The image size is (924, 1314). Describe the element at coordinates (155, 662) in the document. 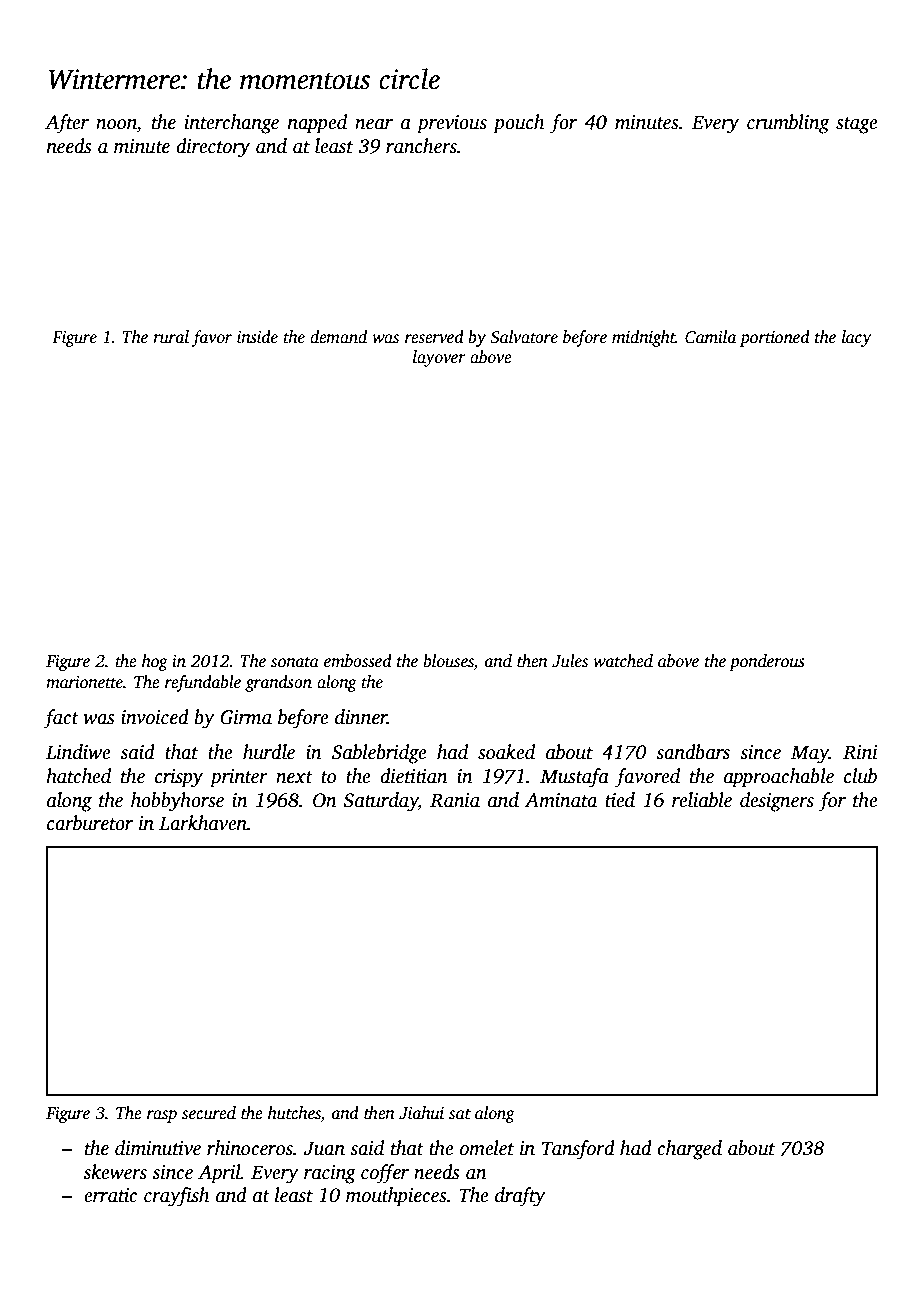

I see `hog` at that location.
